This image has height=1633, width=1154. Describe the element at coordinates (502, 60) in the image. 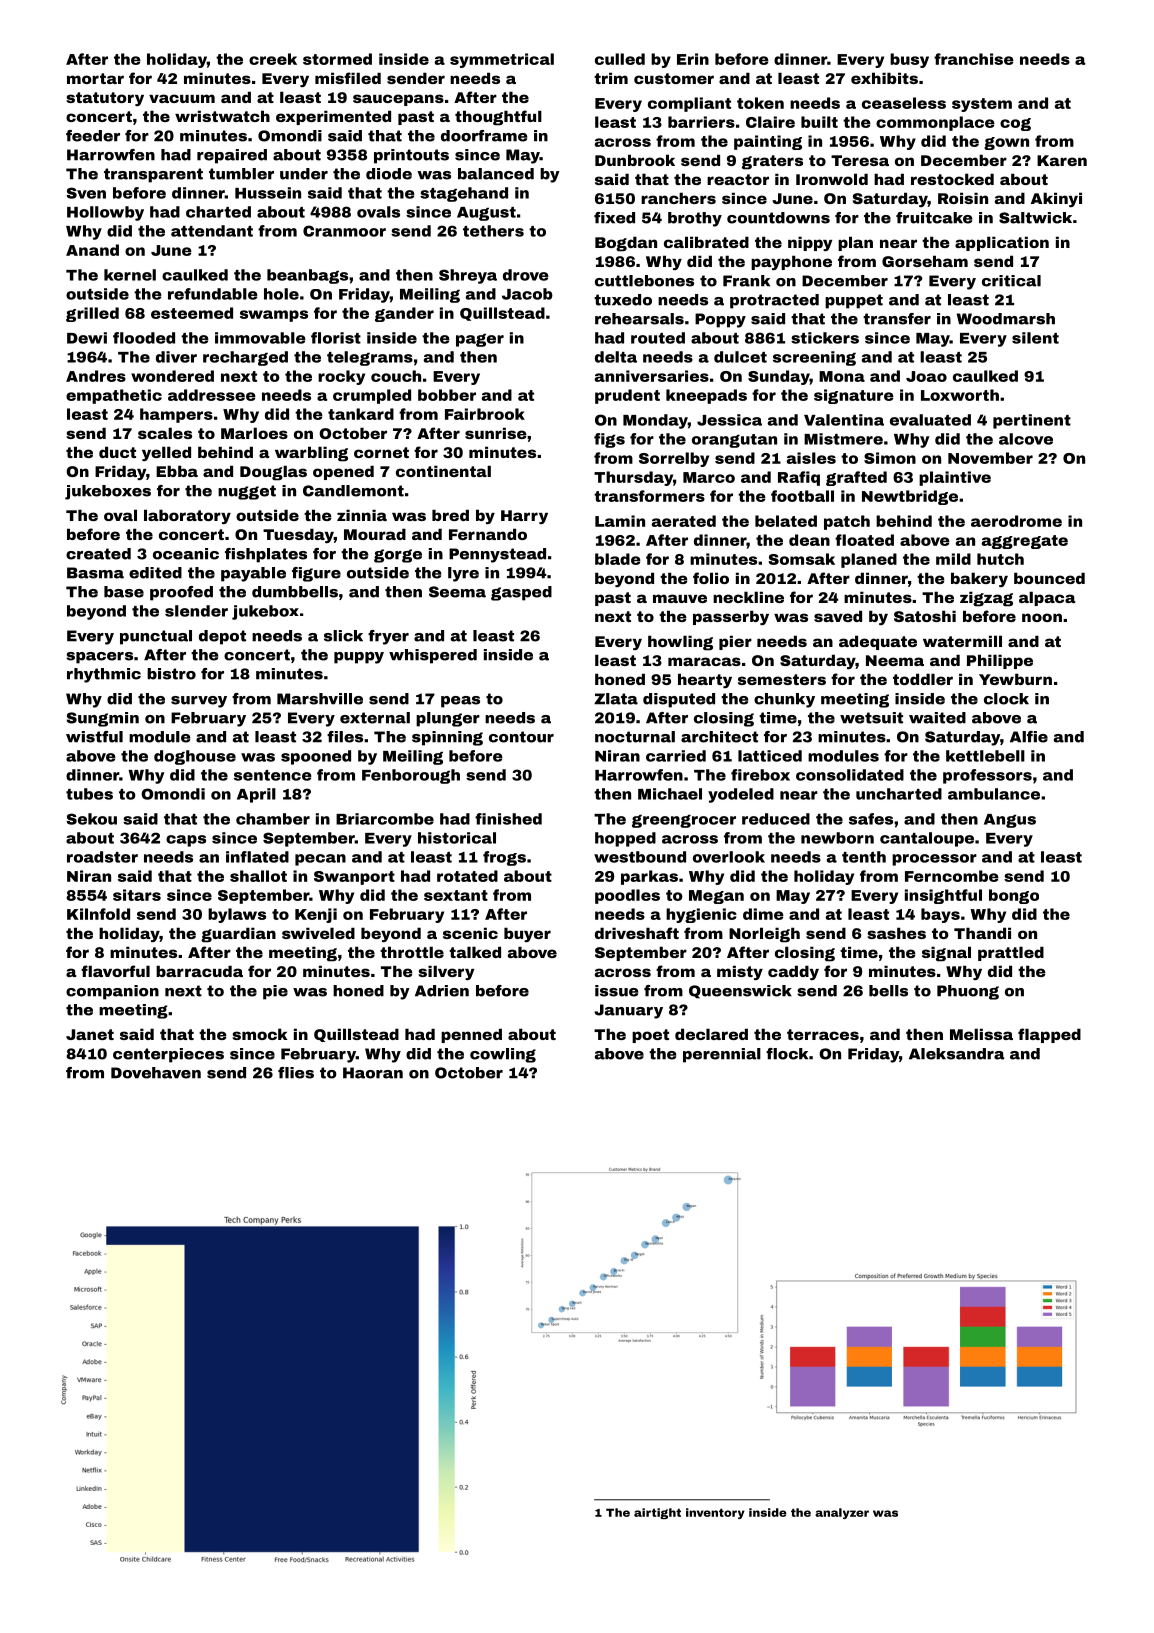

I see `symmetrical` at that location.
